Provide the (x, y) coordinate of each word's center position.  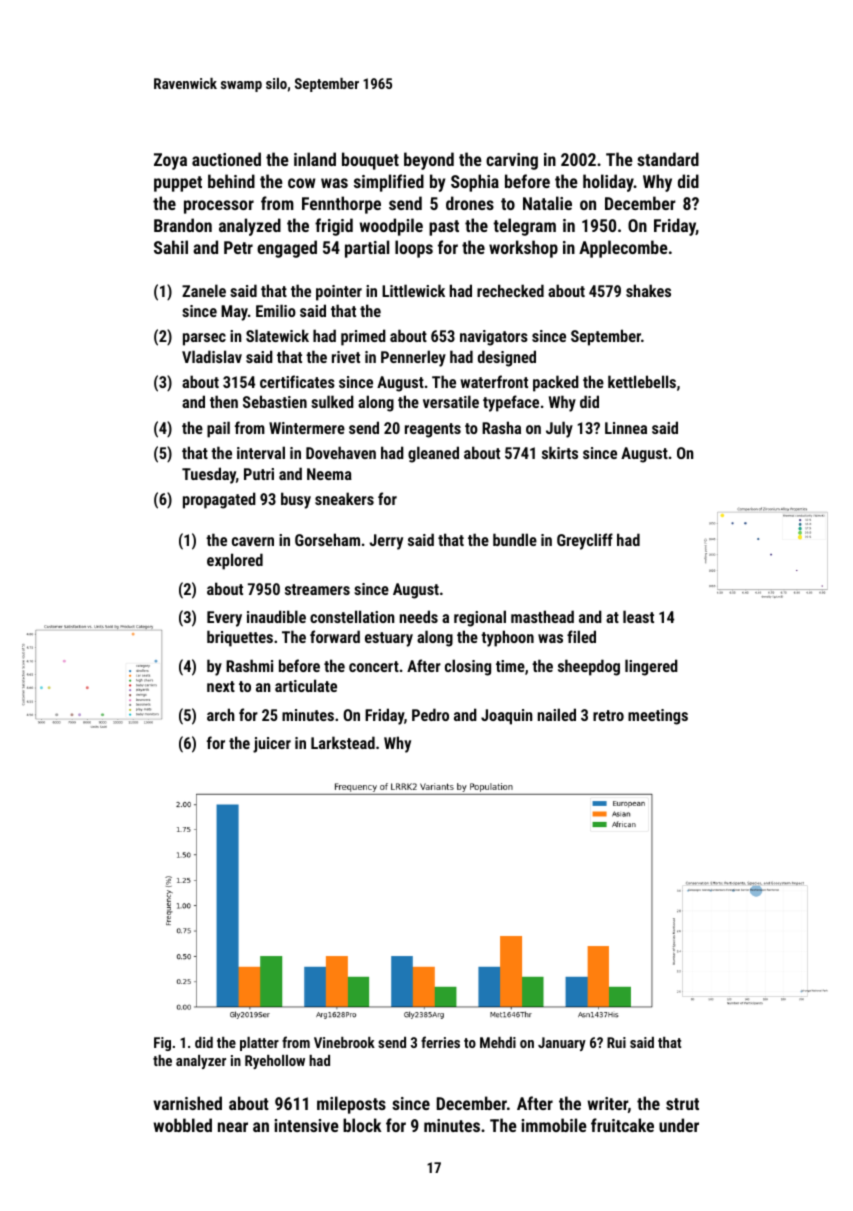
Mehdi (498, 1042)
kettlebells (642, 381)
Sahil (171, 247)
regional (480, 618)
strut (682, 1104)
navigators (494, 338)
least (638, 616)
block (362, 1125)
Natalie (547, 203)
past (444, 228)
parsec (204, 339)
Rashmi (249, 665)
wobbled (182, 1125)
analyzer (201, 1062)
